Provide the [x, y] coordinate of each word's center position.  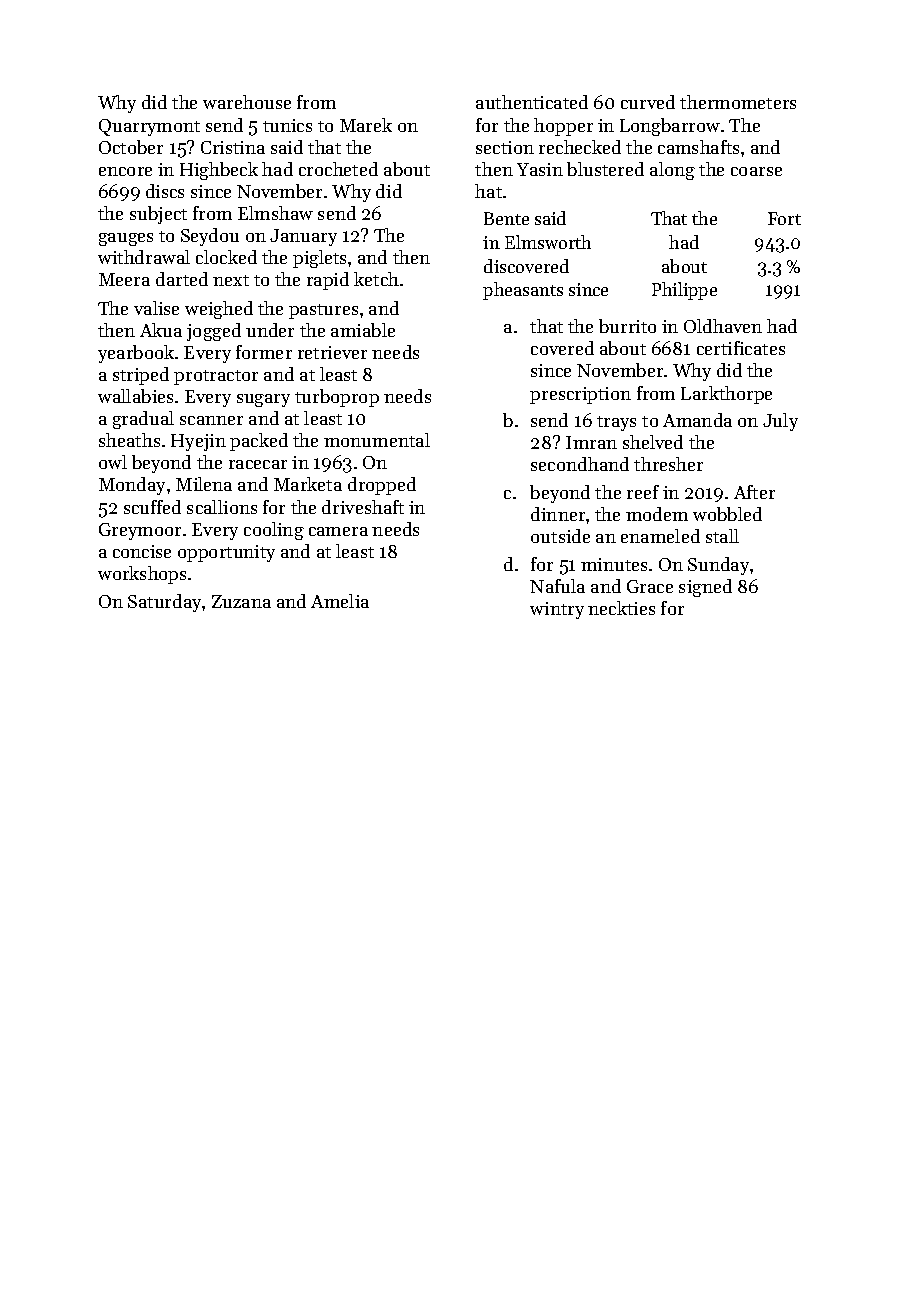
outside [560, 536]
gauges [126, 239]
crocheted [338, 169]
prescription [580, 395]
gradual [143, 420]
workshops [142, 575]
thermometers [738, 102]
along [672, 171]
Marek [366, 125]
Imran [591, 442]
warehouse [247, 102]
